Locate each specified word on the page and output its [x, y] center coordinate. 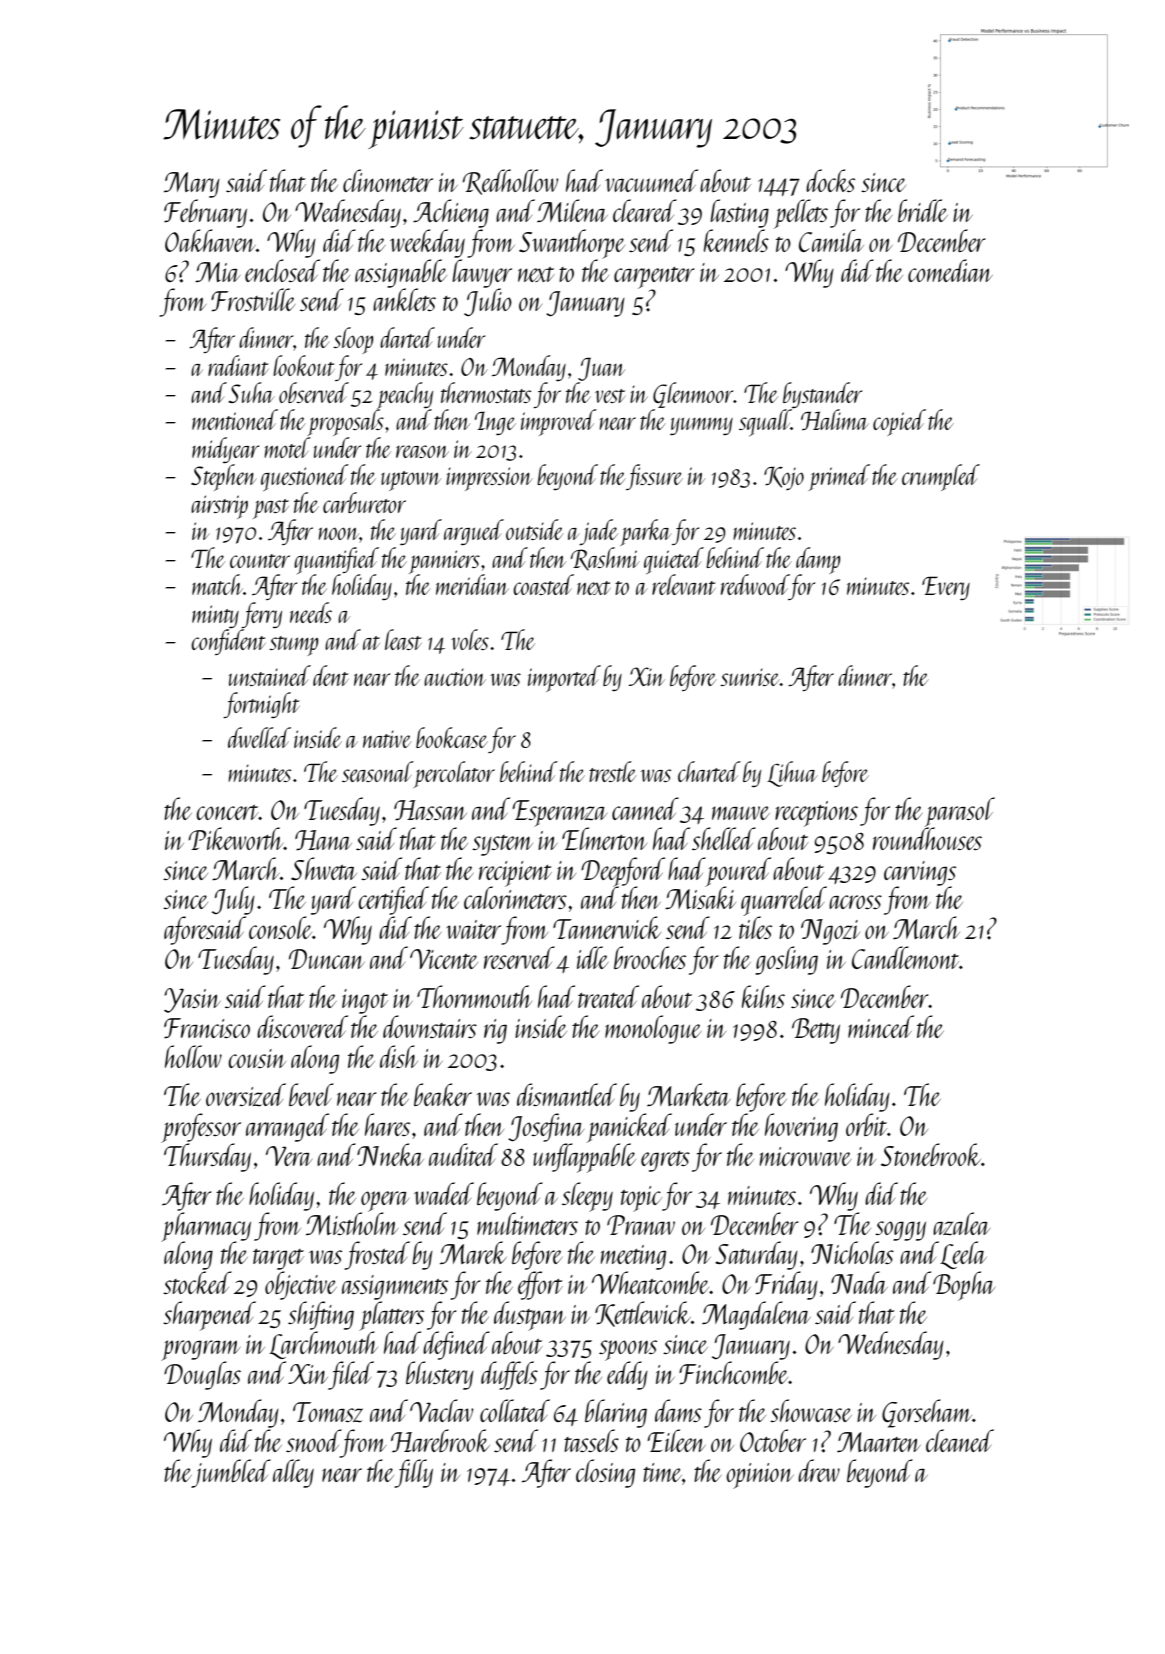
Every [946, 588]
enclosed [282, 270]
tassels [591, 1440]
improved [559, 422]
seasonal [378, 771]
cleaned [960, 1440]
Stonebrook [931, 1154]
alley [293, 1473]
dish [399, 1056]
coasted [543, 584]
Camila [831, 240]
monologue [653, 1029]
